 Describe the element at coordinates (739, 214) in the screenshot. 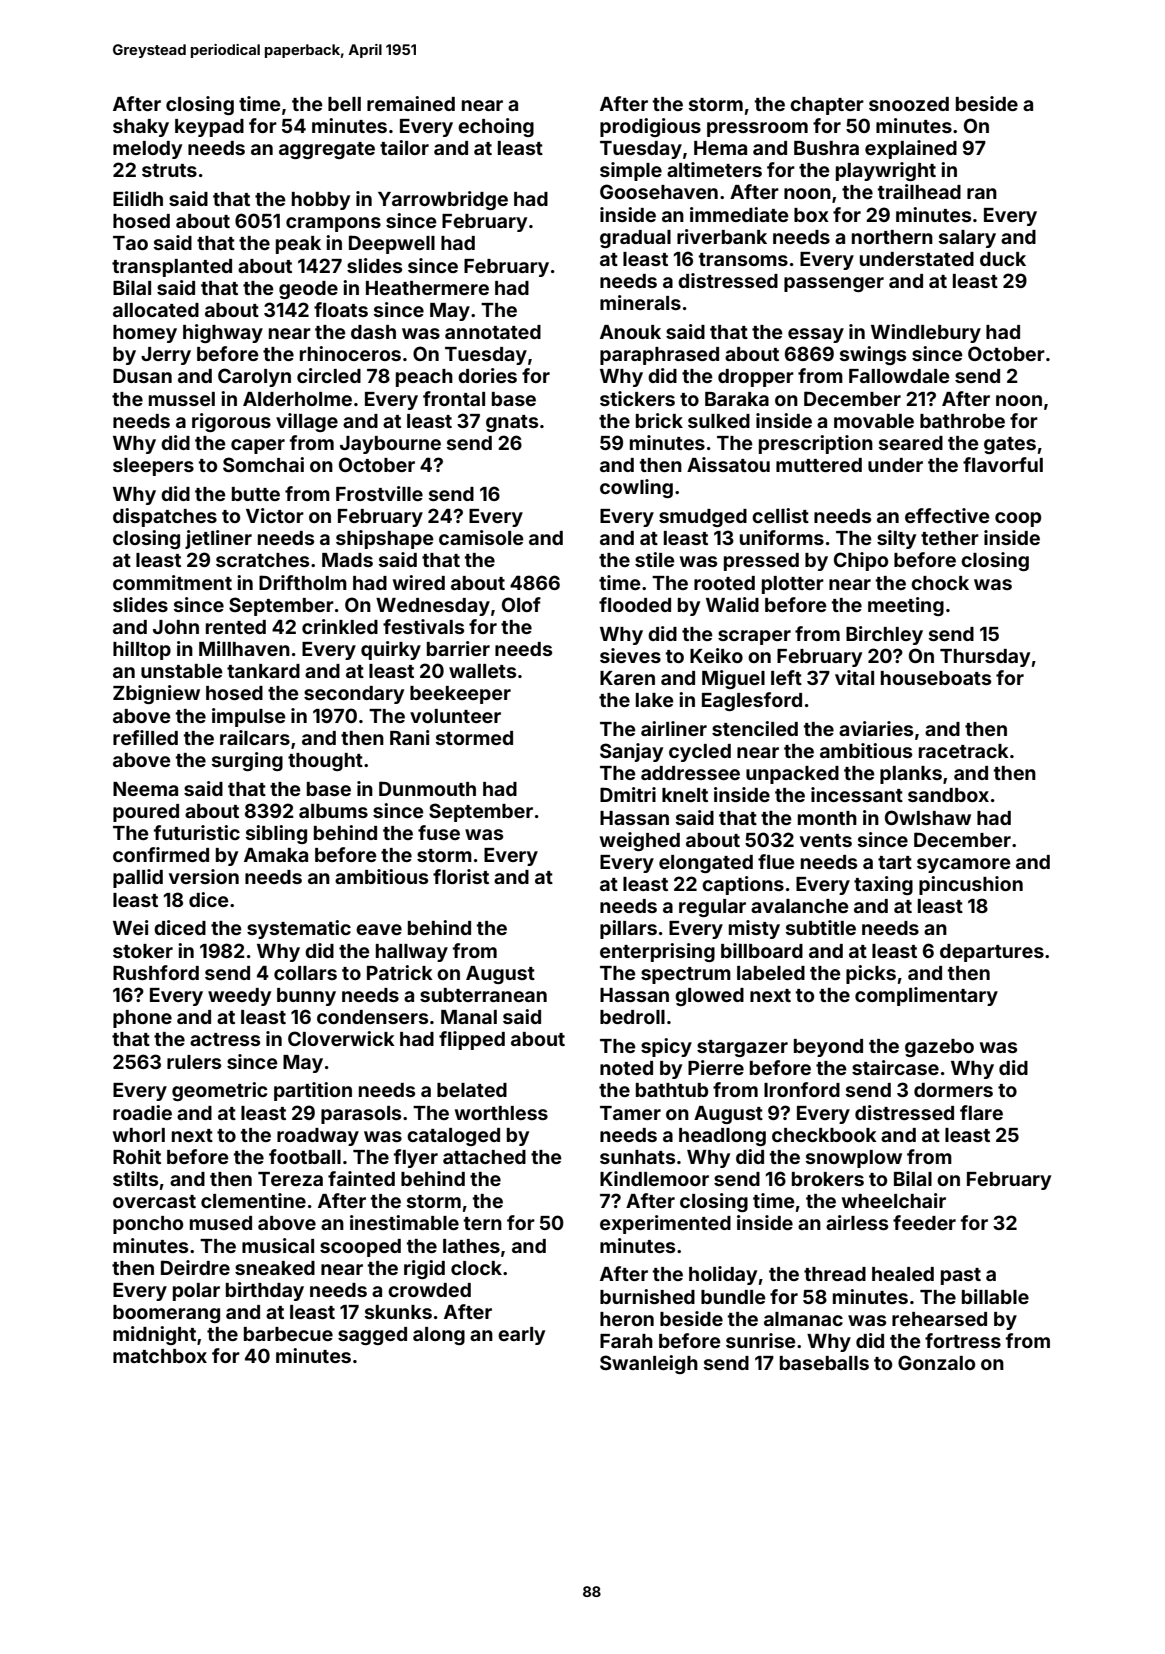

I see `immediate` at that location.
